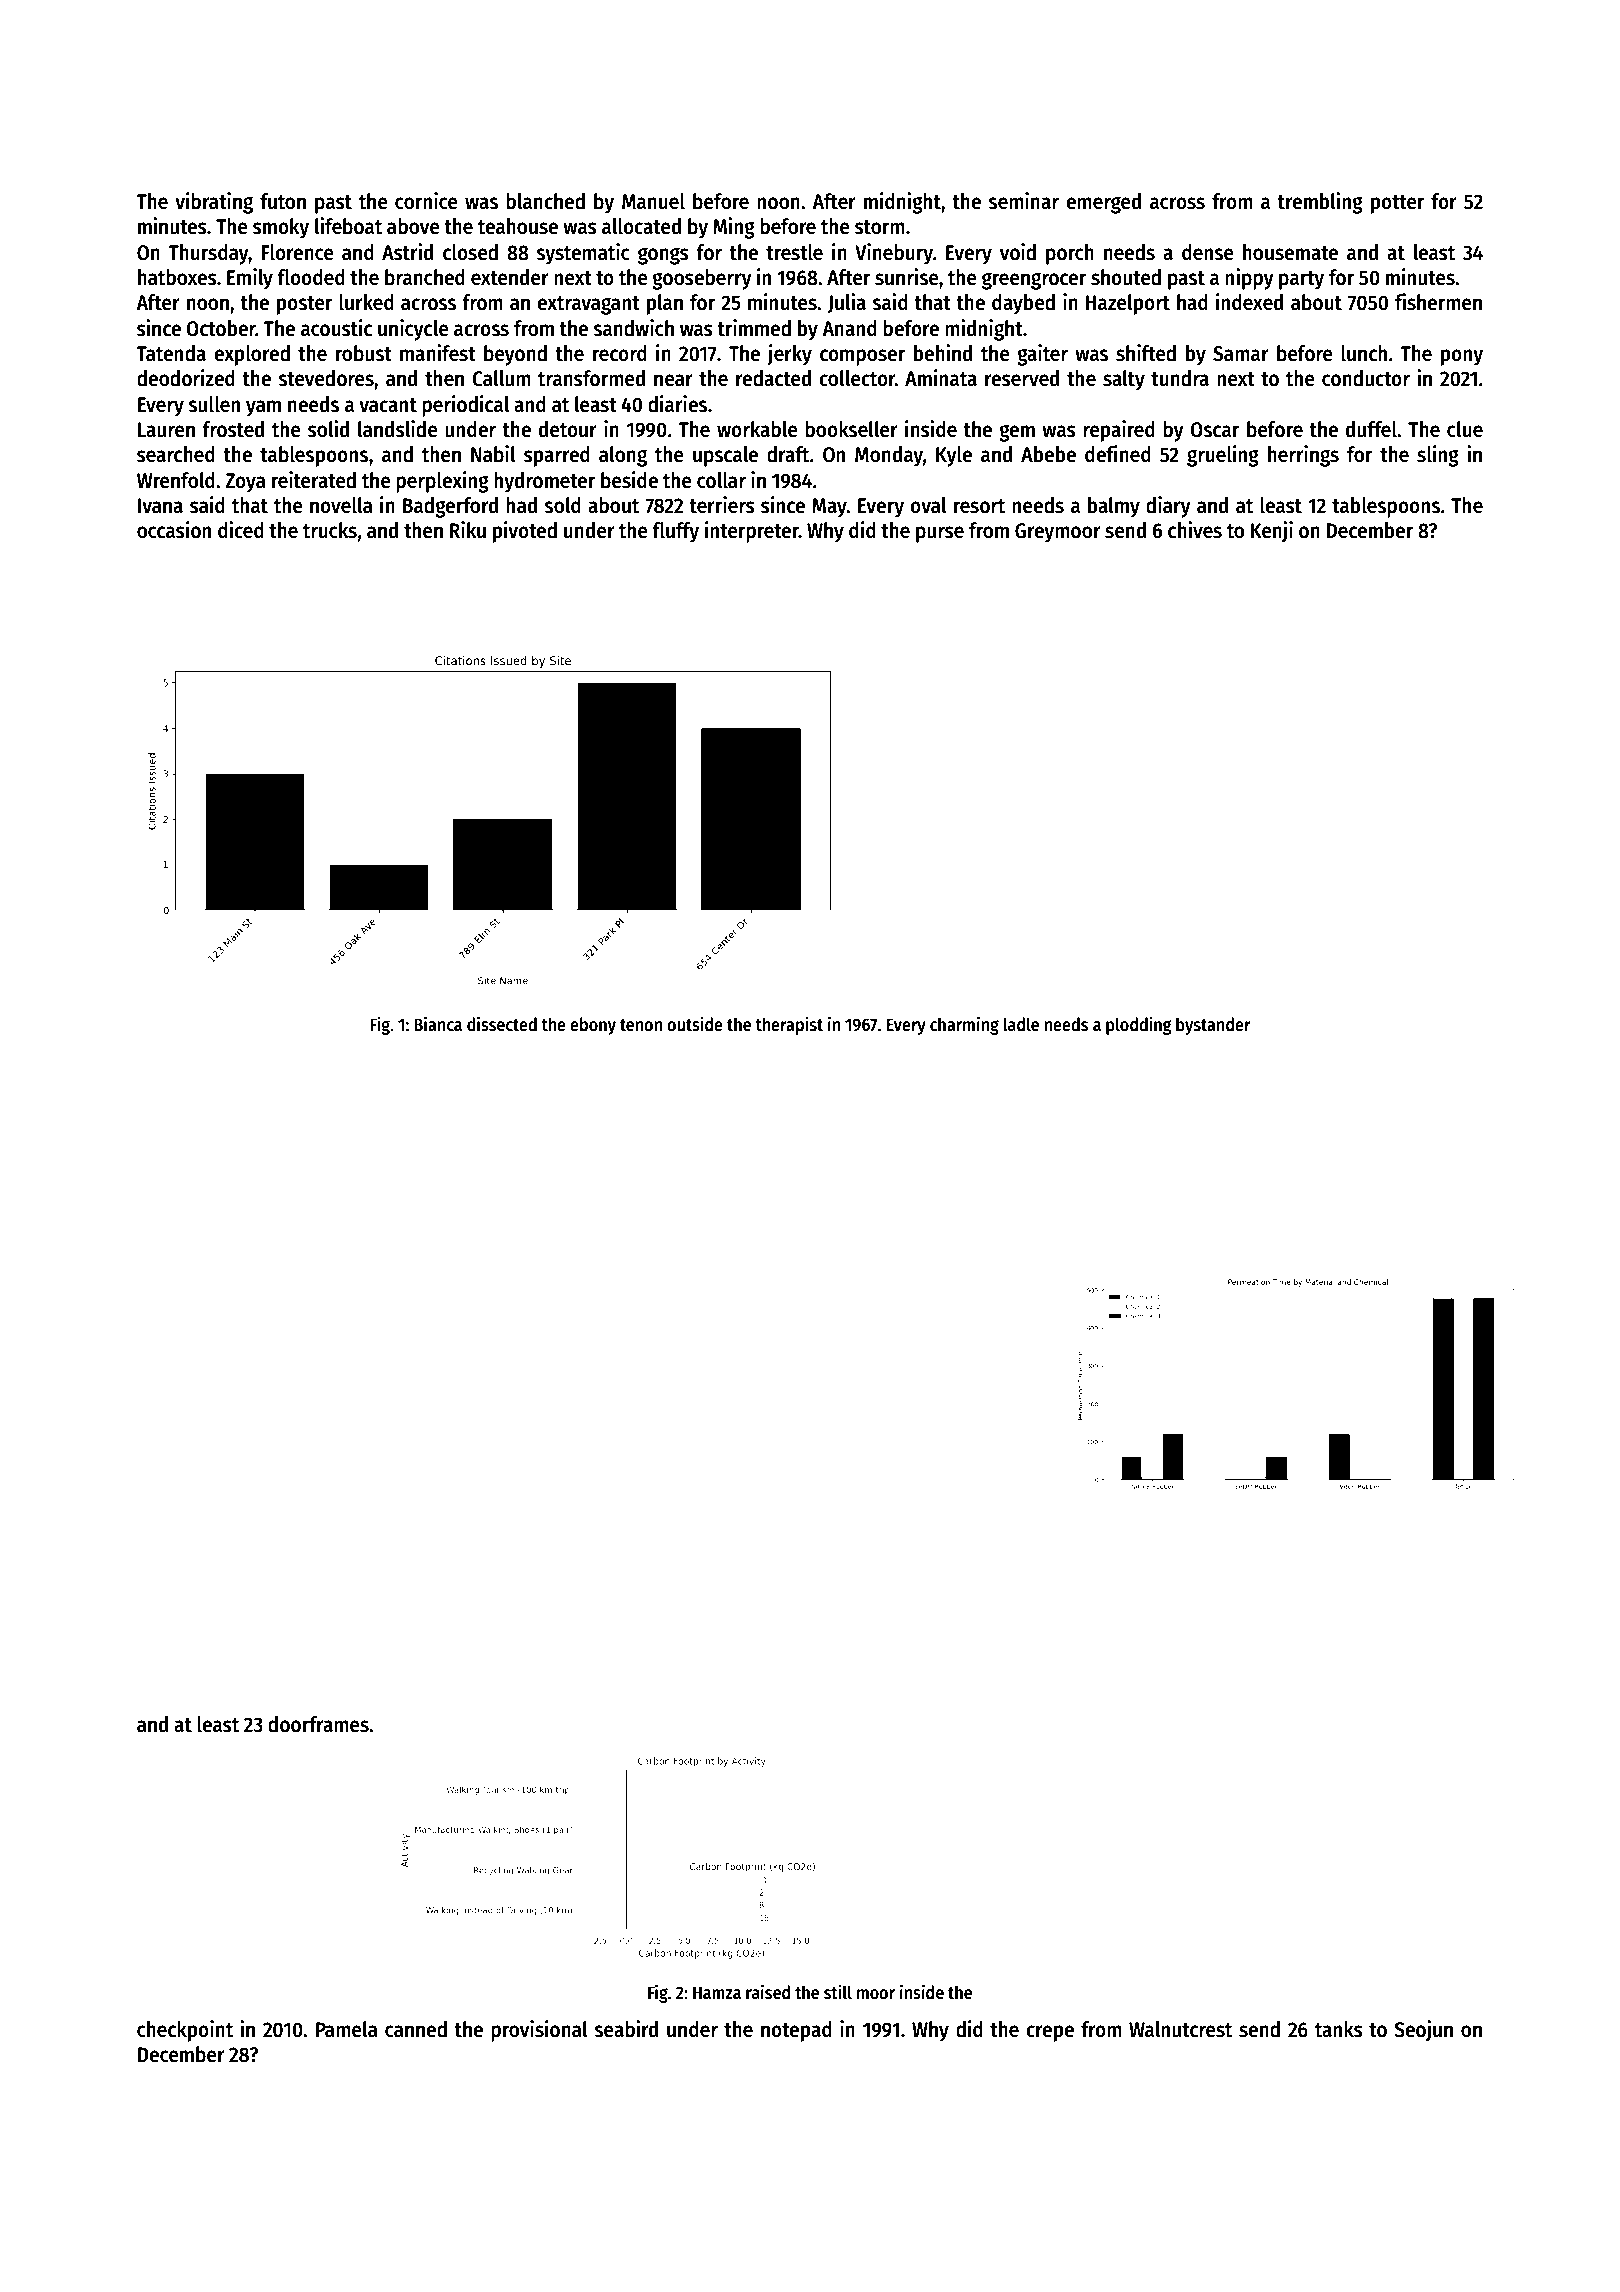  I want to click on still, so click(838, 1992).
